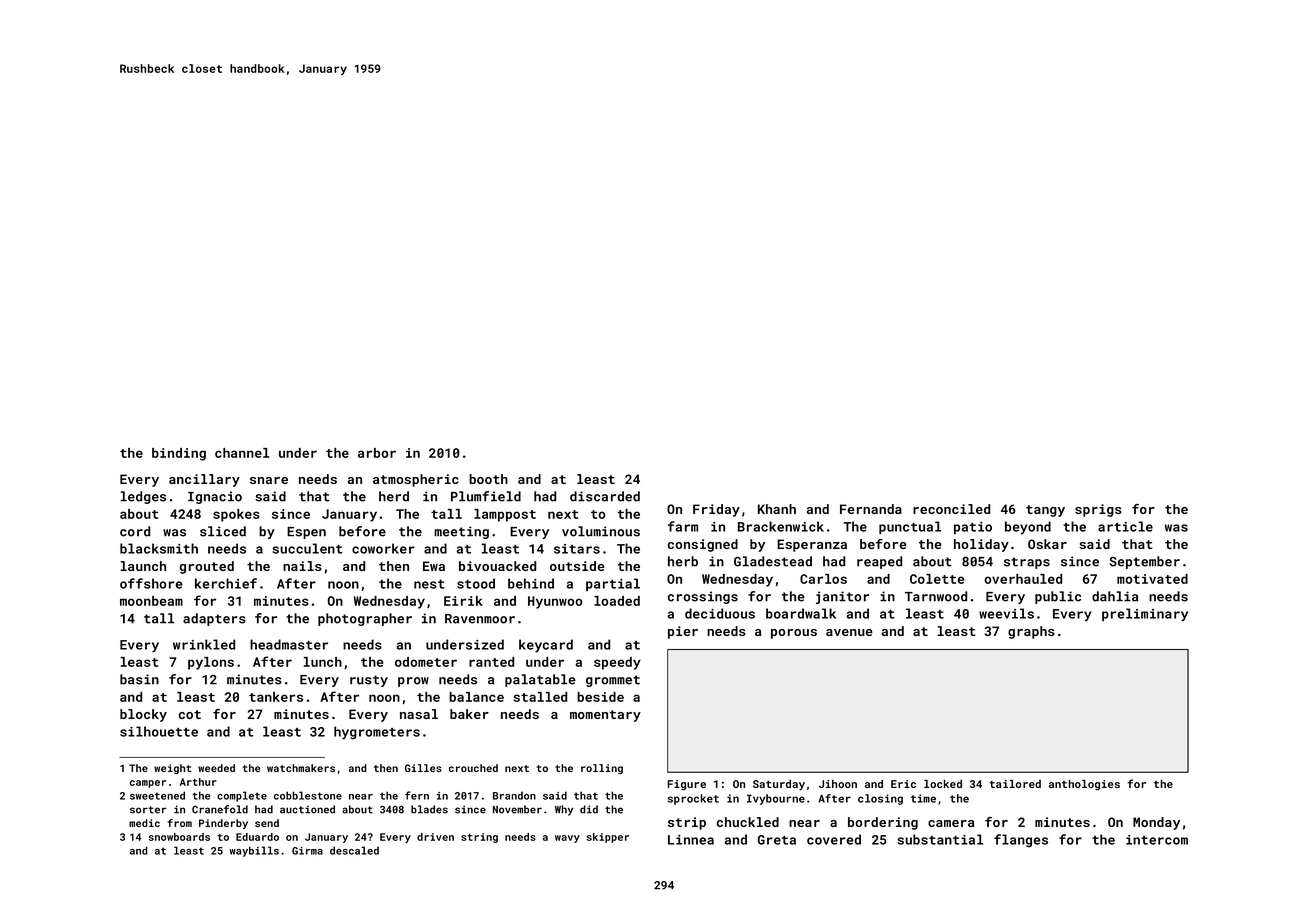  I want to click on Jihoon, so click(838, 784).
